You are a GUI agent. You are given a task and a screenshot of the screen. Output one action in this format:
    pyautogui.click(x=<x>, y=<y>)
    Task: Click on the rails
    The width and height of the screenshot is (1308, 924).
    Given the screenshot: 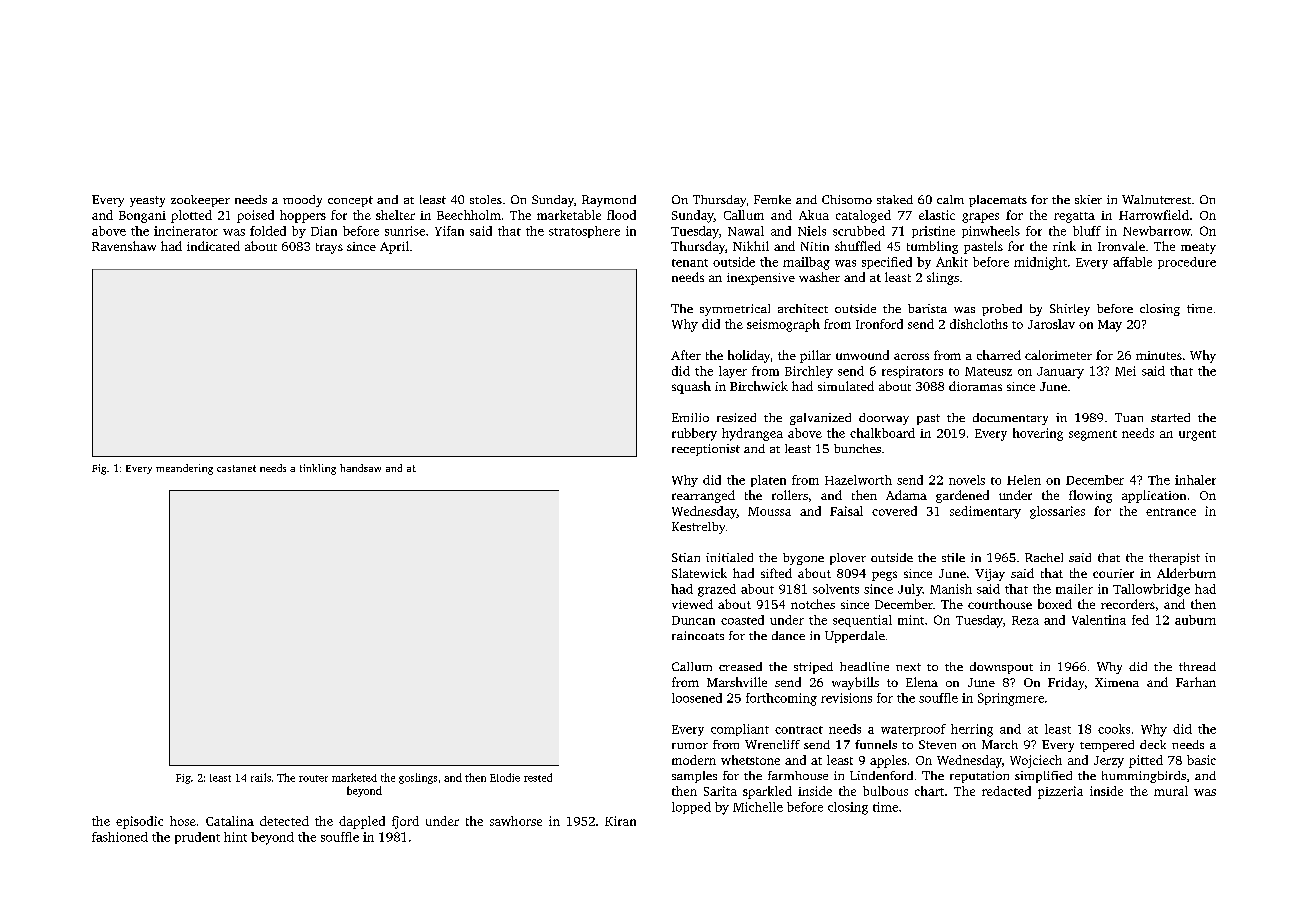 What is the action you would take?
    pyautogui.click(x=261, y=777)
